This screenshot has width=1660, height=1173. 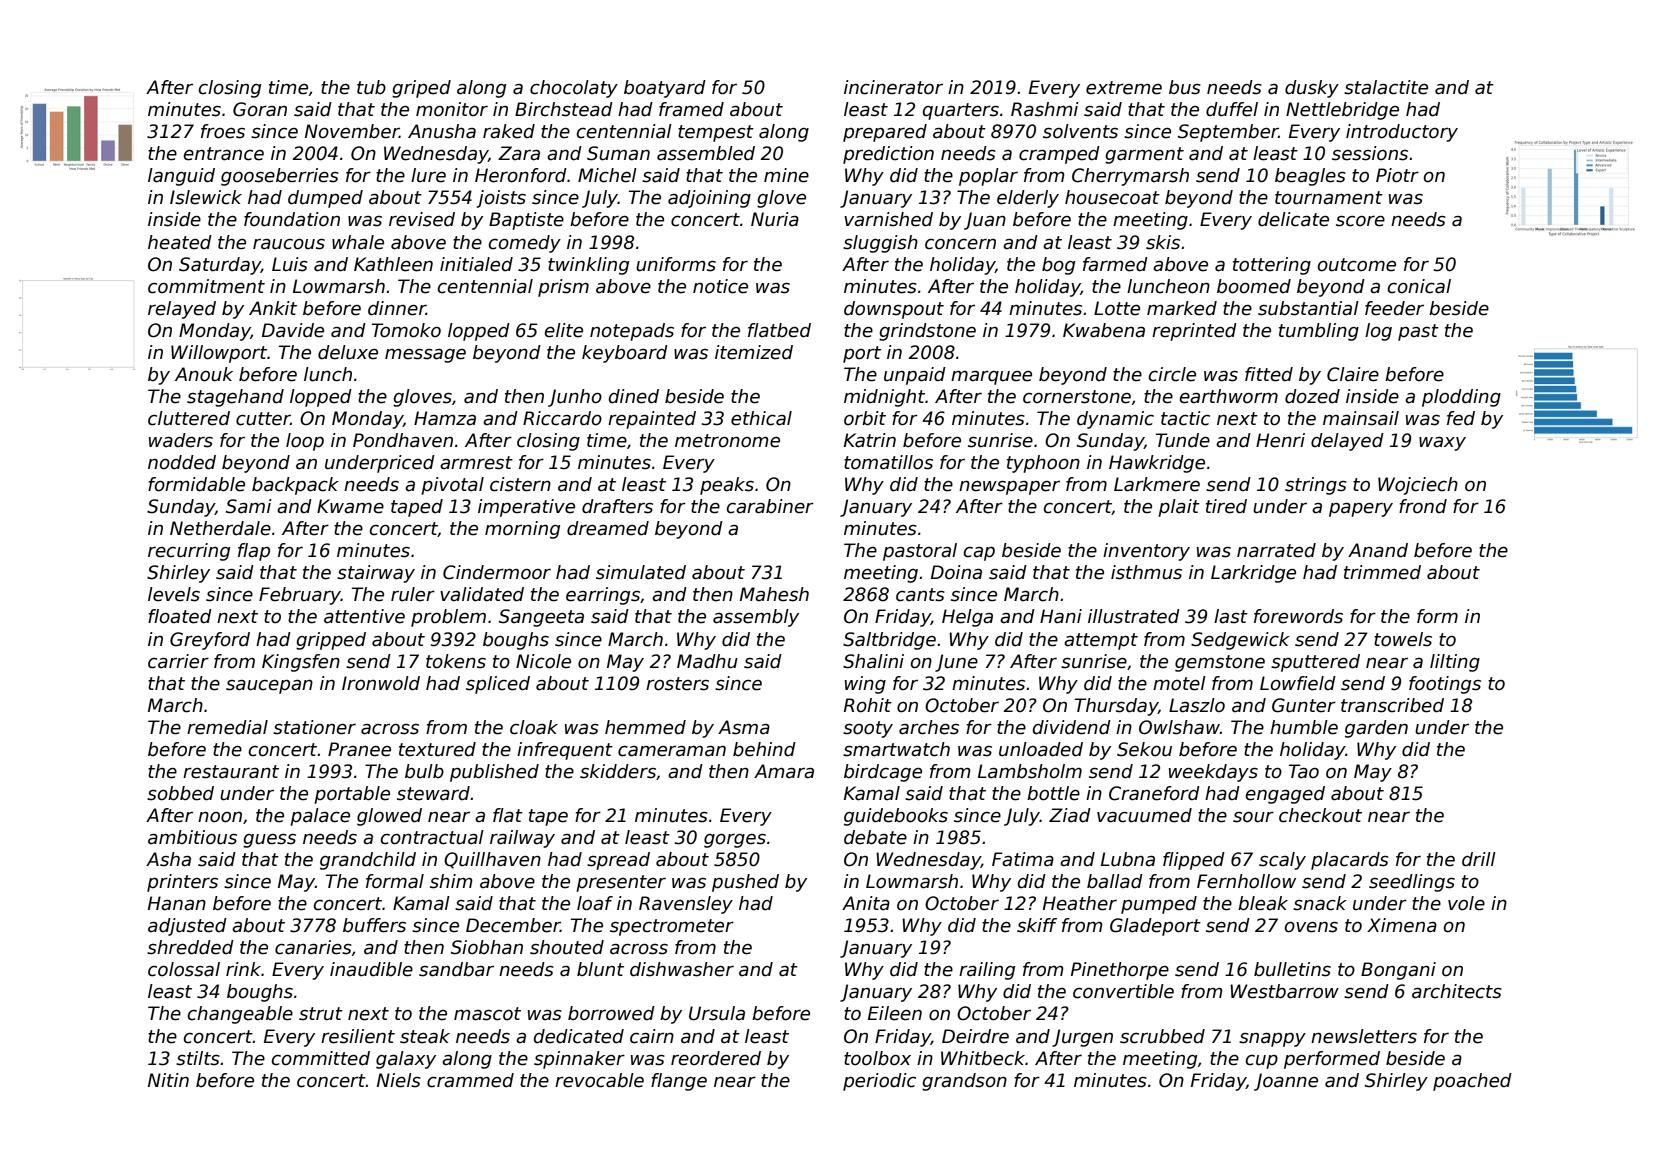 I want to click on drill, so click(x=1479, y=859).
